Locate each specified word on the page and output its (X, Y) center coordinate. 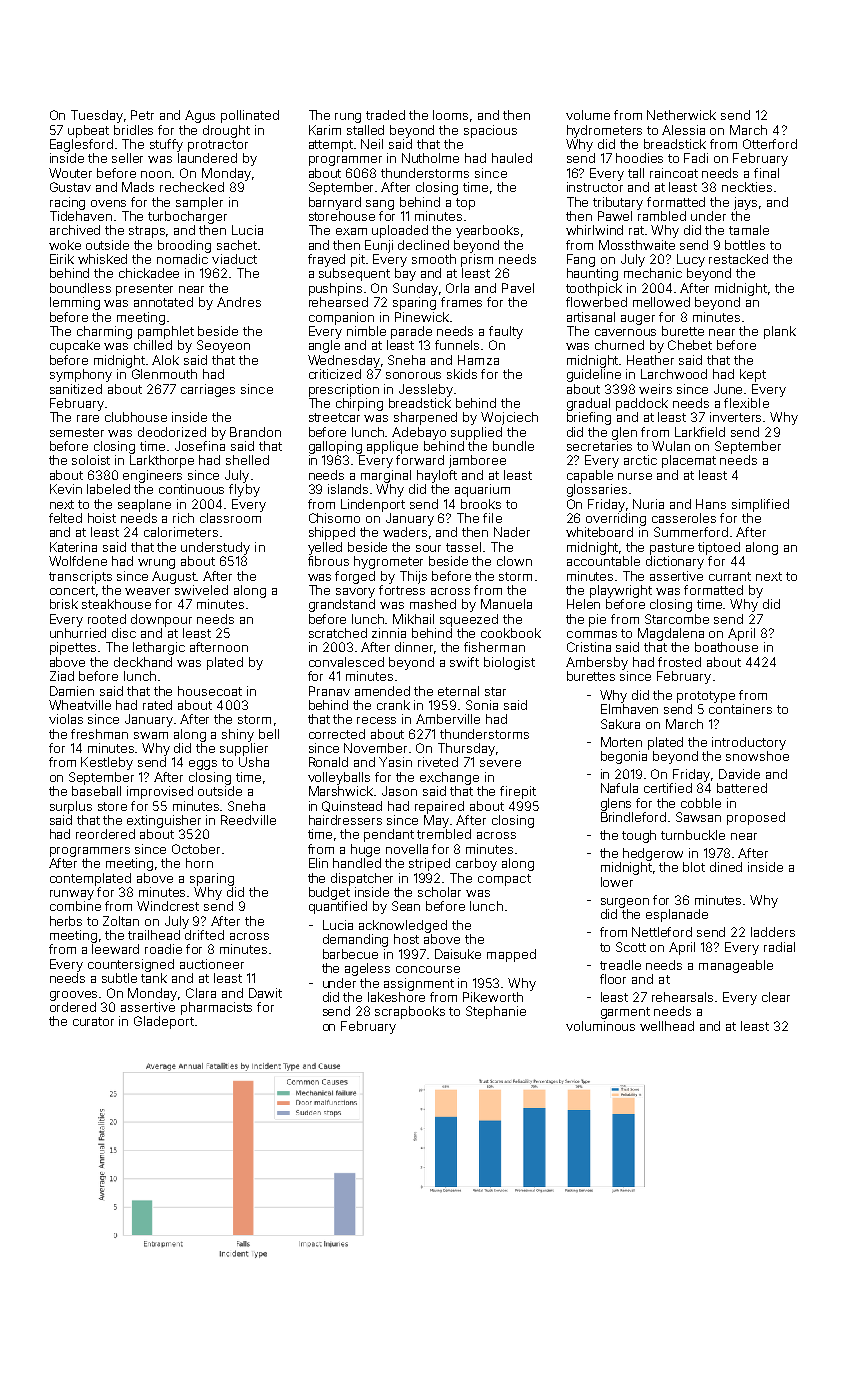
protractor (218, 146)
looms (450, 115)
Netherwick (681, 115)
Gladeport (164, 1022)
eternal (458, 691)
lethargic (159, 648)
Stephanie (496, 1012)
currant (730, 576)
